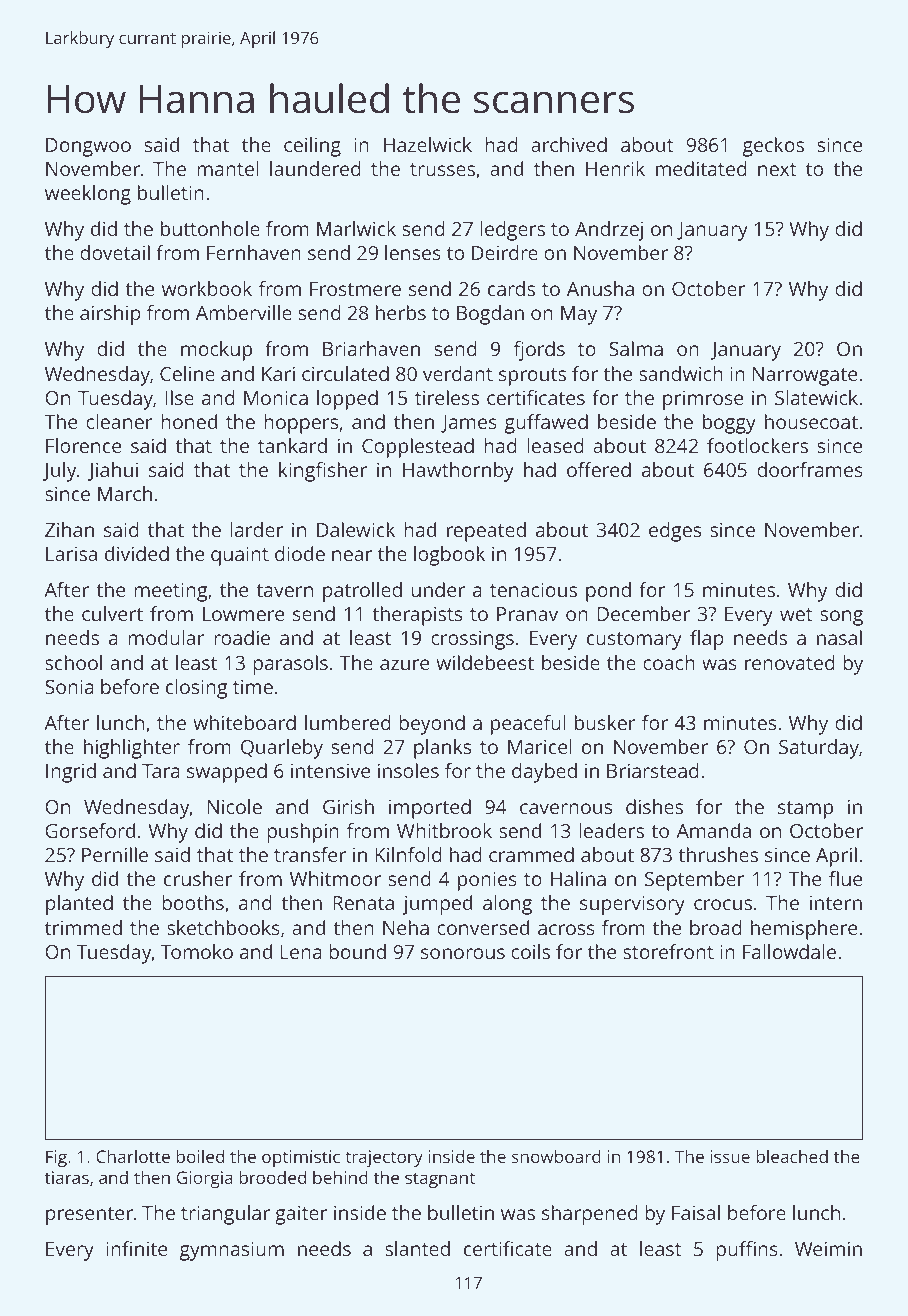 This image has width=908, height=1316. I want to click on Amanda, so click(713, 830).
